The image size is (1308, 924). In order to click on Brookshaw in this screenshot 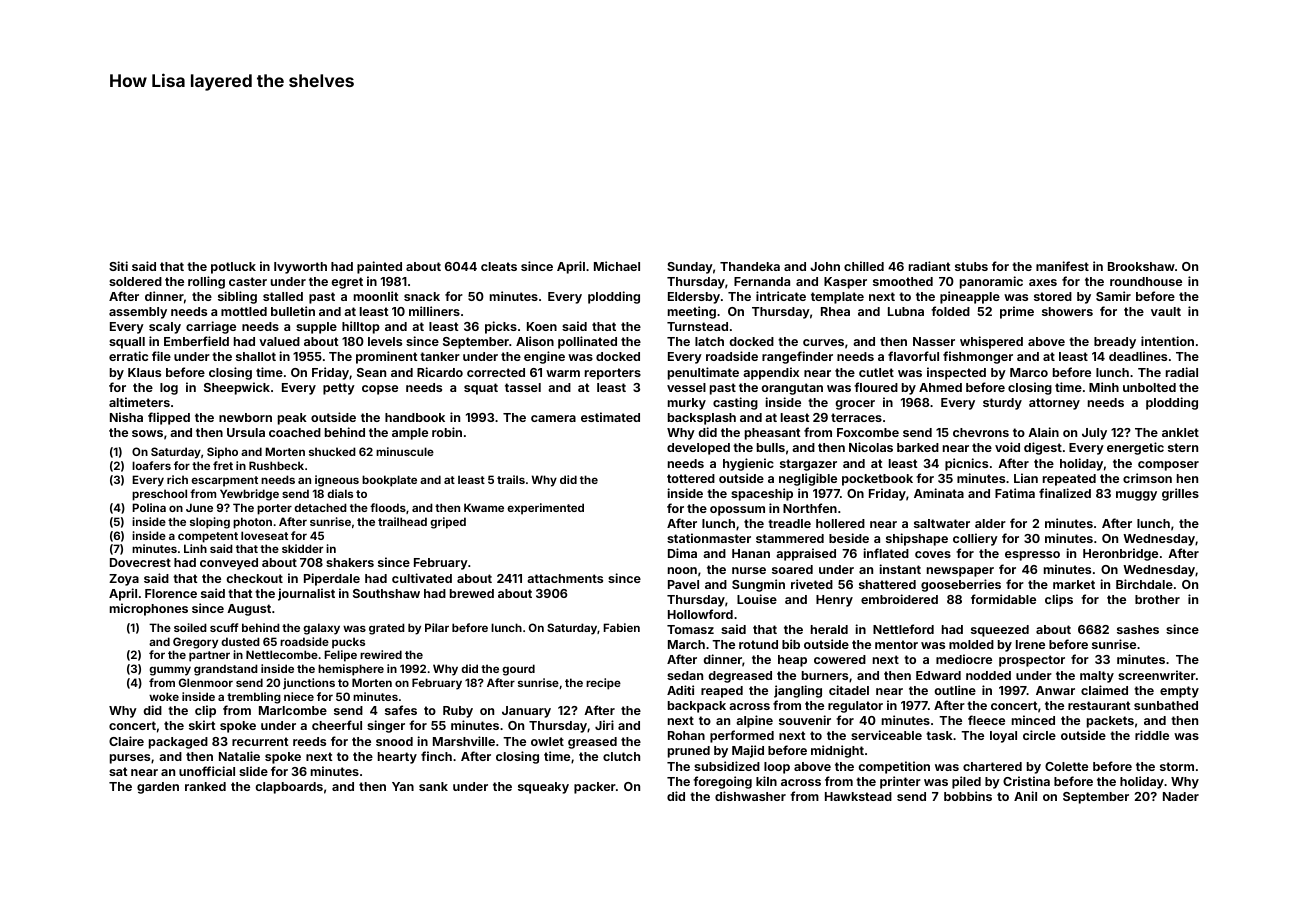, I will do `click(1141, 266)`.
